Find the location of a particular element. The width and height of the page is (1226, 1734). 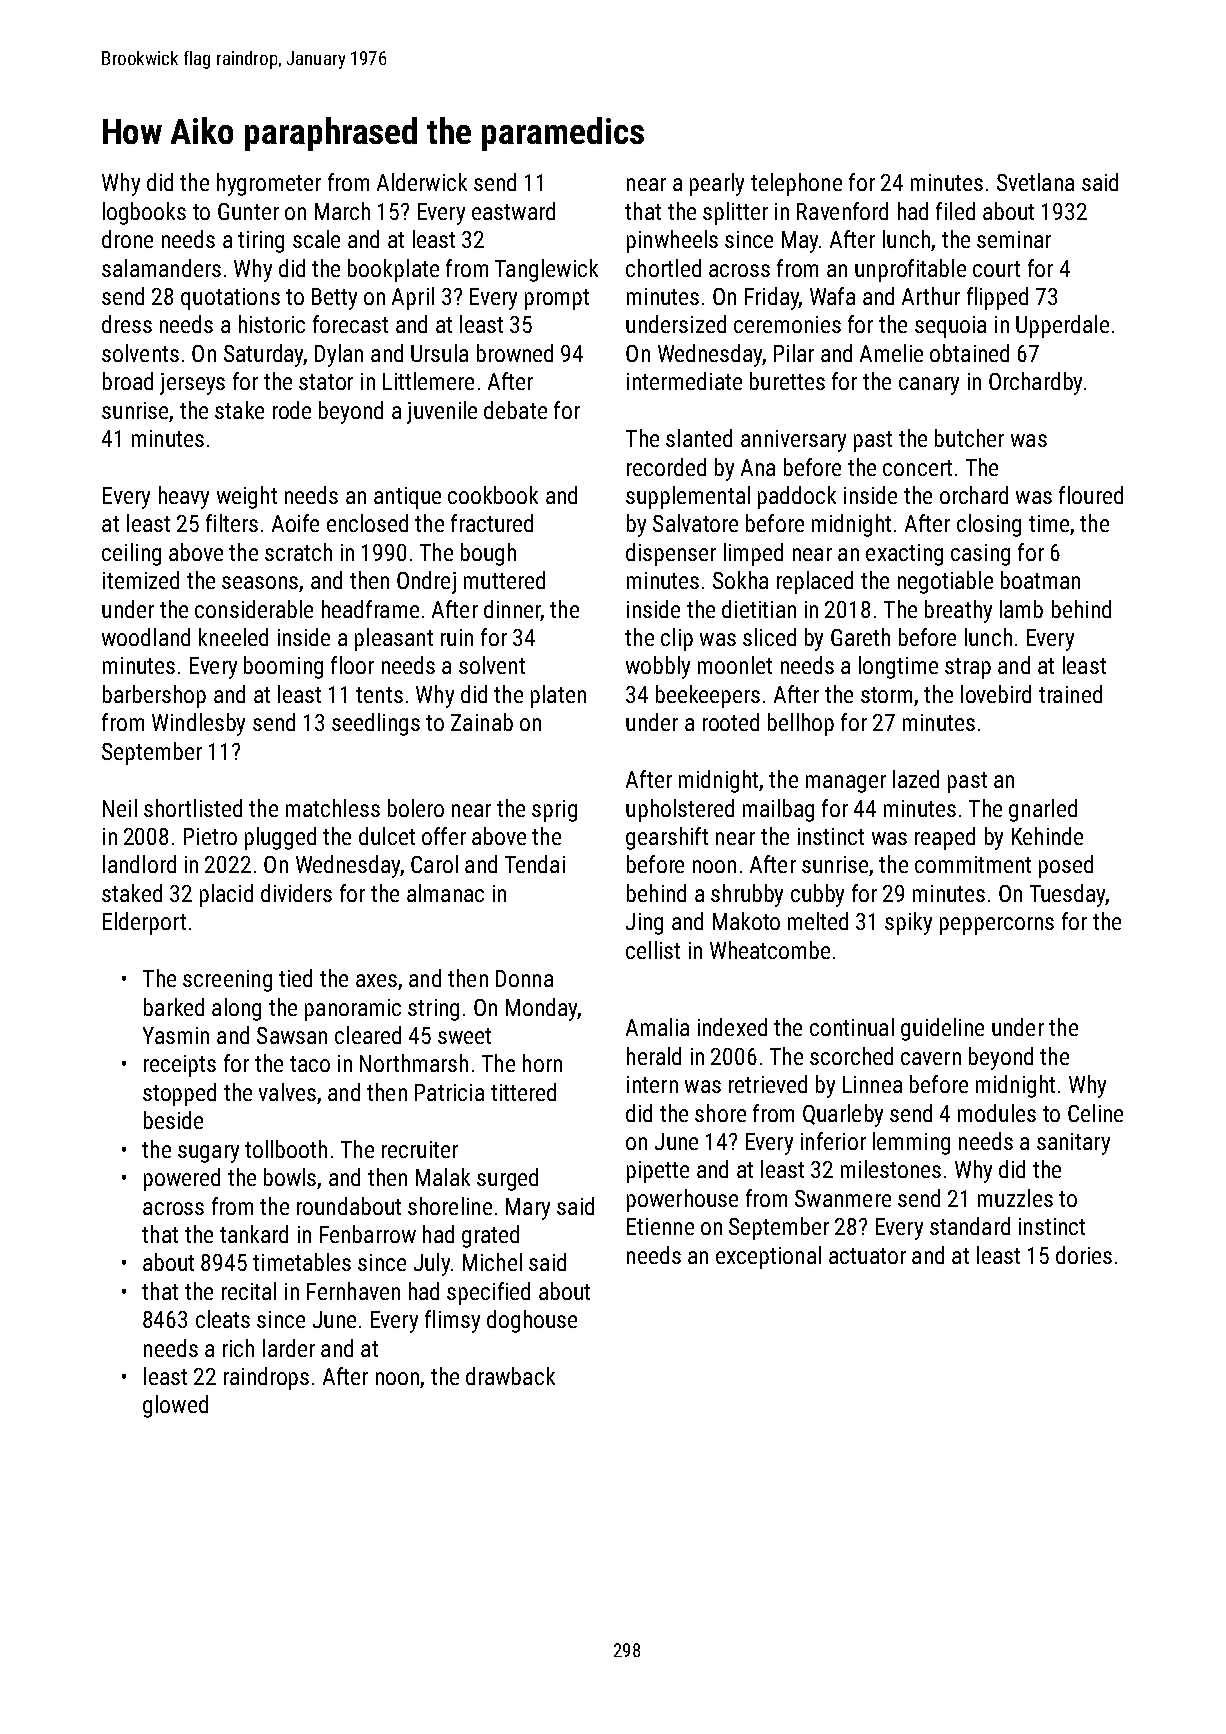

bolero is located at coordinates (416, 808).
